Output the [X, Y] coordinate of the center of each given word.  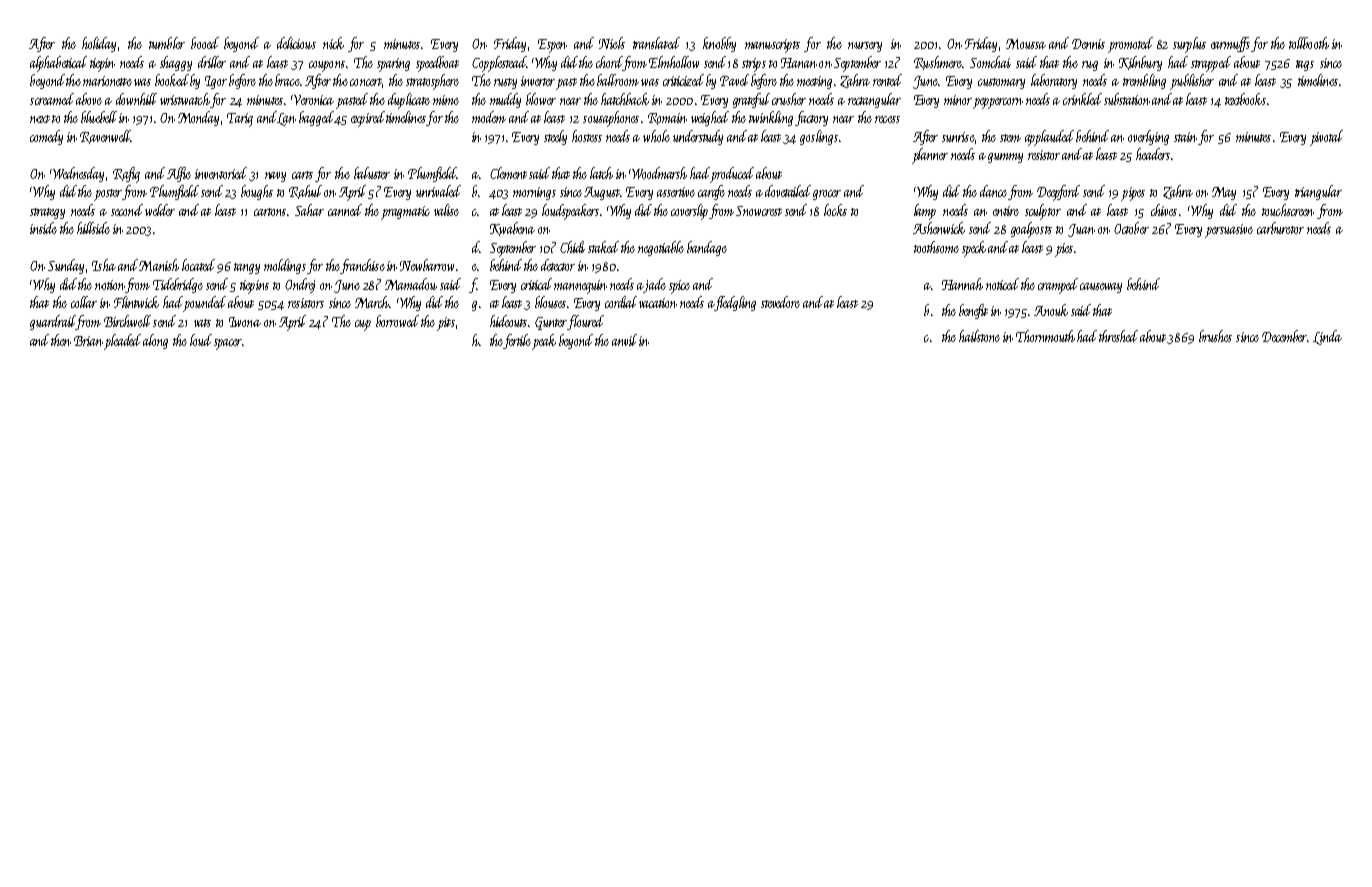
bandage [707, 248]
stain [1185, 137]
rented [887, 80]
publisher [1192, 82]
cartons [270, 212]
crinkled [1082, 99]
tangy [247, 268]
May [1224, 193]
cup [363, 325]
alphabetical [58, 64]
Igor [216, 82]
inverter [538, 81]
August [602, 193]
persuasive [1229, 231]
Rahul [305, 192]
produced [732, 174]
